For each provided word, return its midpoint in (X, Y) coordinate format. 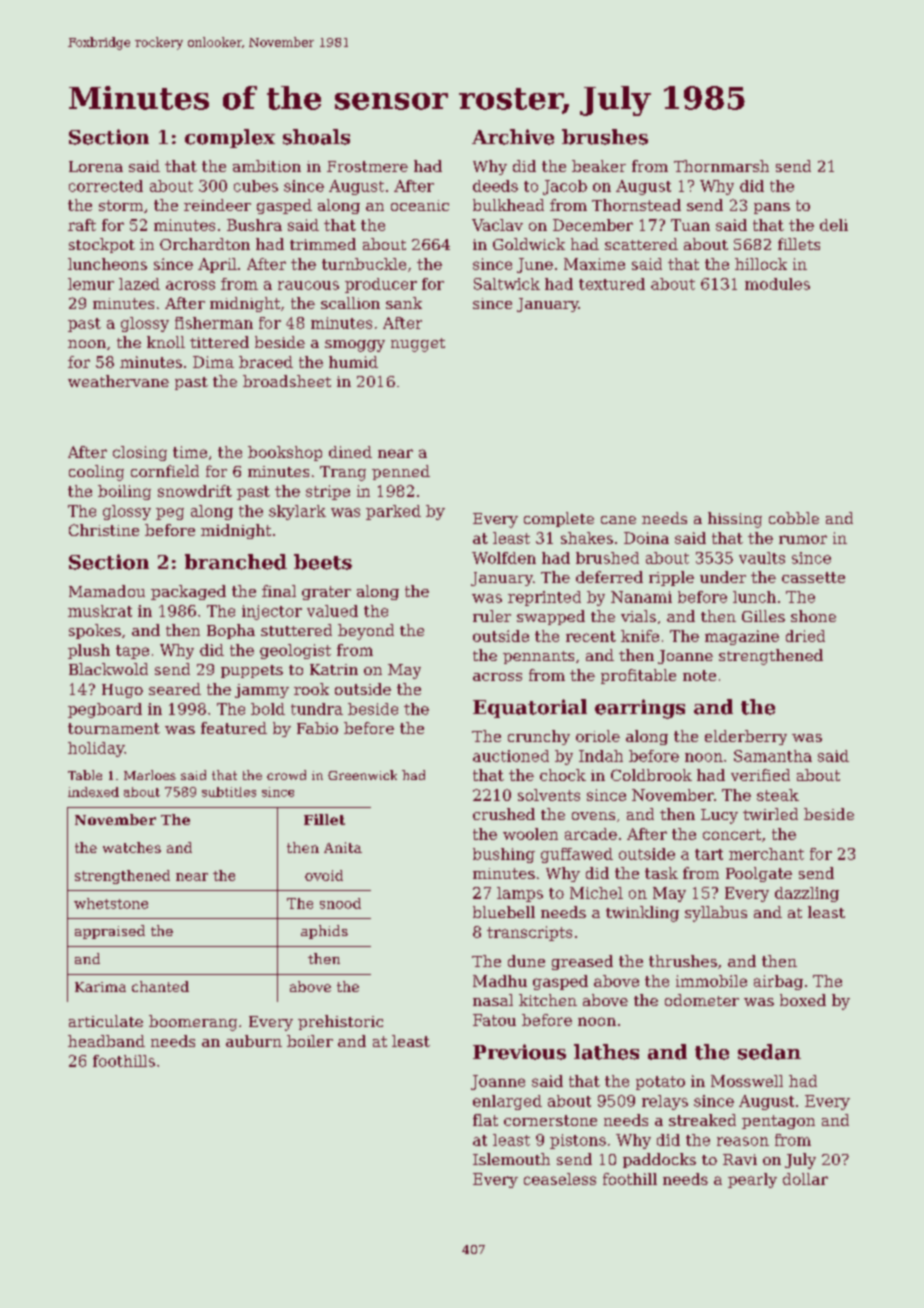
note (699, 675)
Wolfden (504, 558)
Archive (513, 137)
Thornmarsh (721, 166)
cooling (96, 473)
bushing (504, 855)
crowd (286, 775)
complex (230, 138)
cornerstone (550, 1120)
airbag (778, 982)
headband (106, 1041)
